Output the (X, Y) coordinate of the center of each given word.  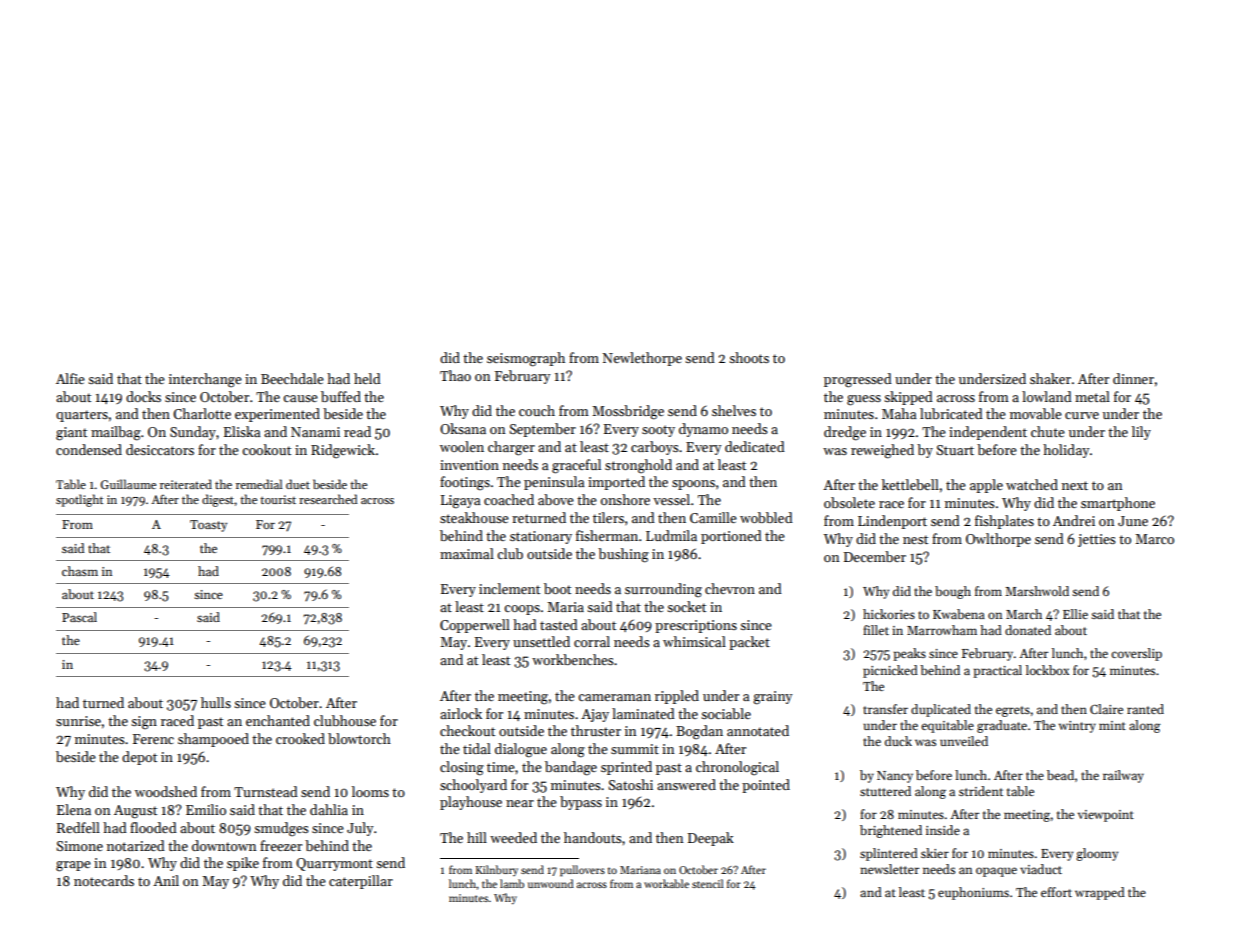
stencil (708, 883)
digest (218, 500)
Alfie (70, 378)
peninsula (554, 483)
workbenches (573, 659)
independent (988, 433)
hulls (216, 702)
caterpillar (361, 882)
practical (997, 671)
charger (511, 448)
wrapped (1100, 893)
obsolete (849, 502)
